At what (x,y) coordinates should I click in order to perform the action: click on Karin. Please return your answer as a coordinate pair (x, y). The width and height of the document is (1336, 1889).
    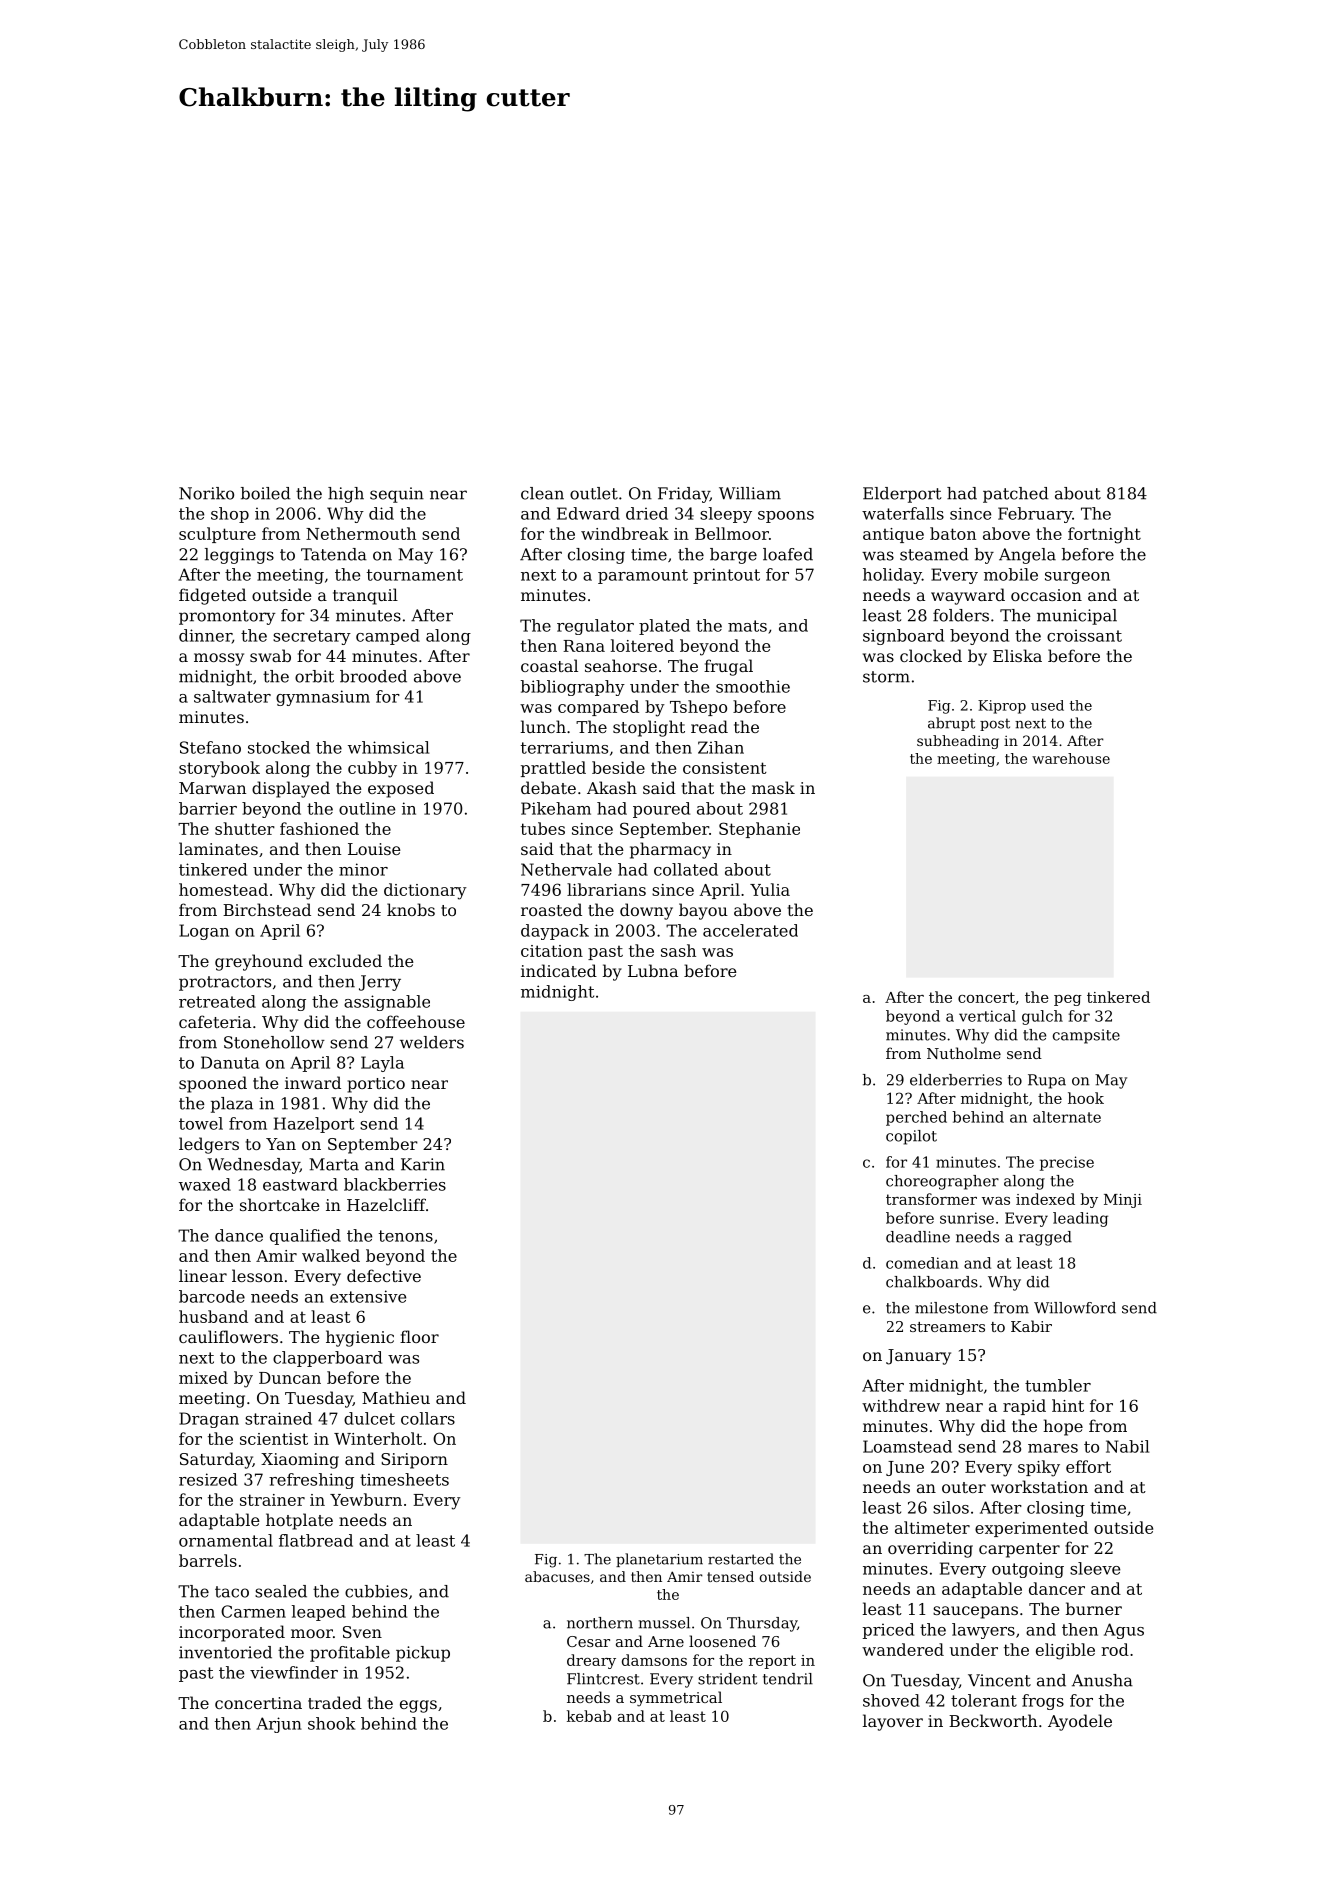
    Looking at the image, I should click on (423, 1164).
